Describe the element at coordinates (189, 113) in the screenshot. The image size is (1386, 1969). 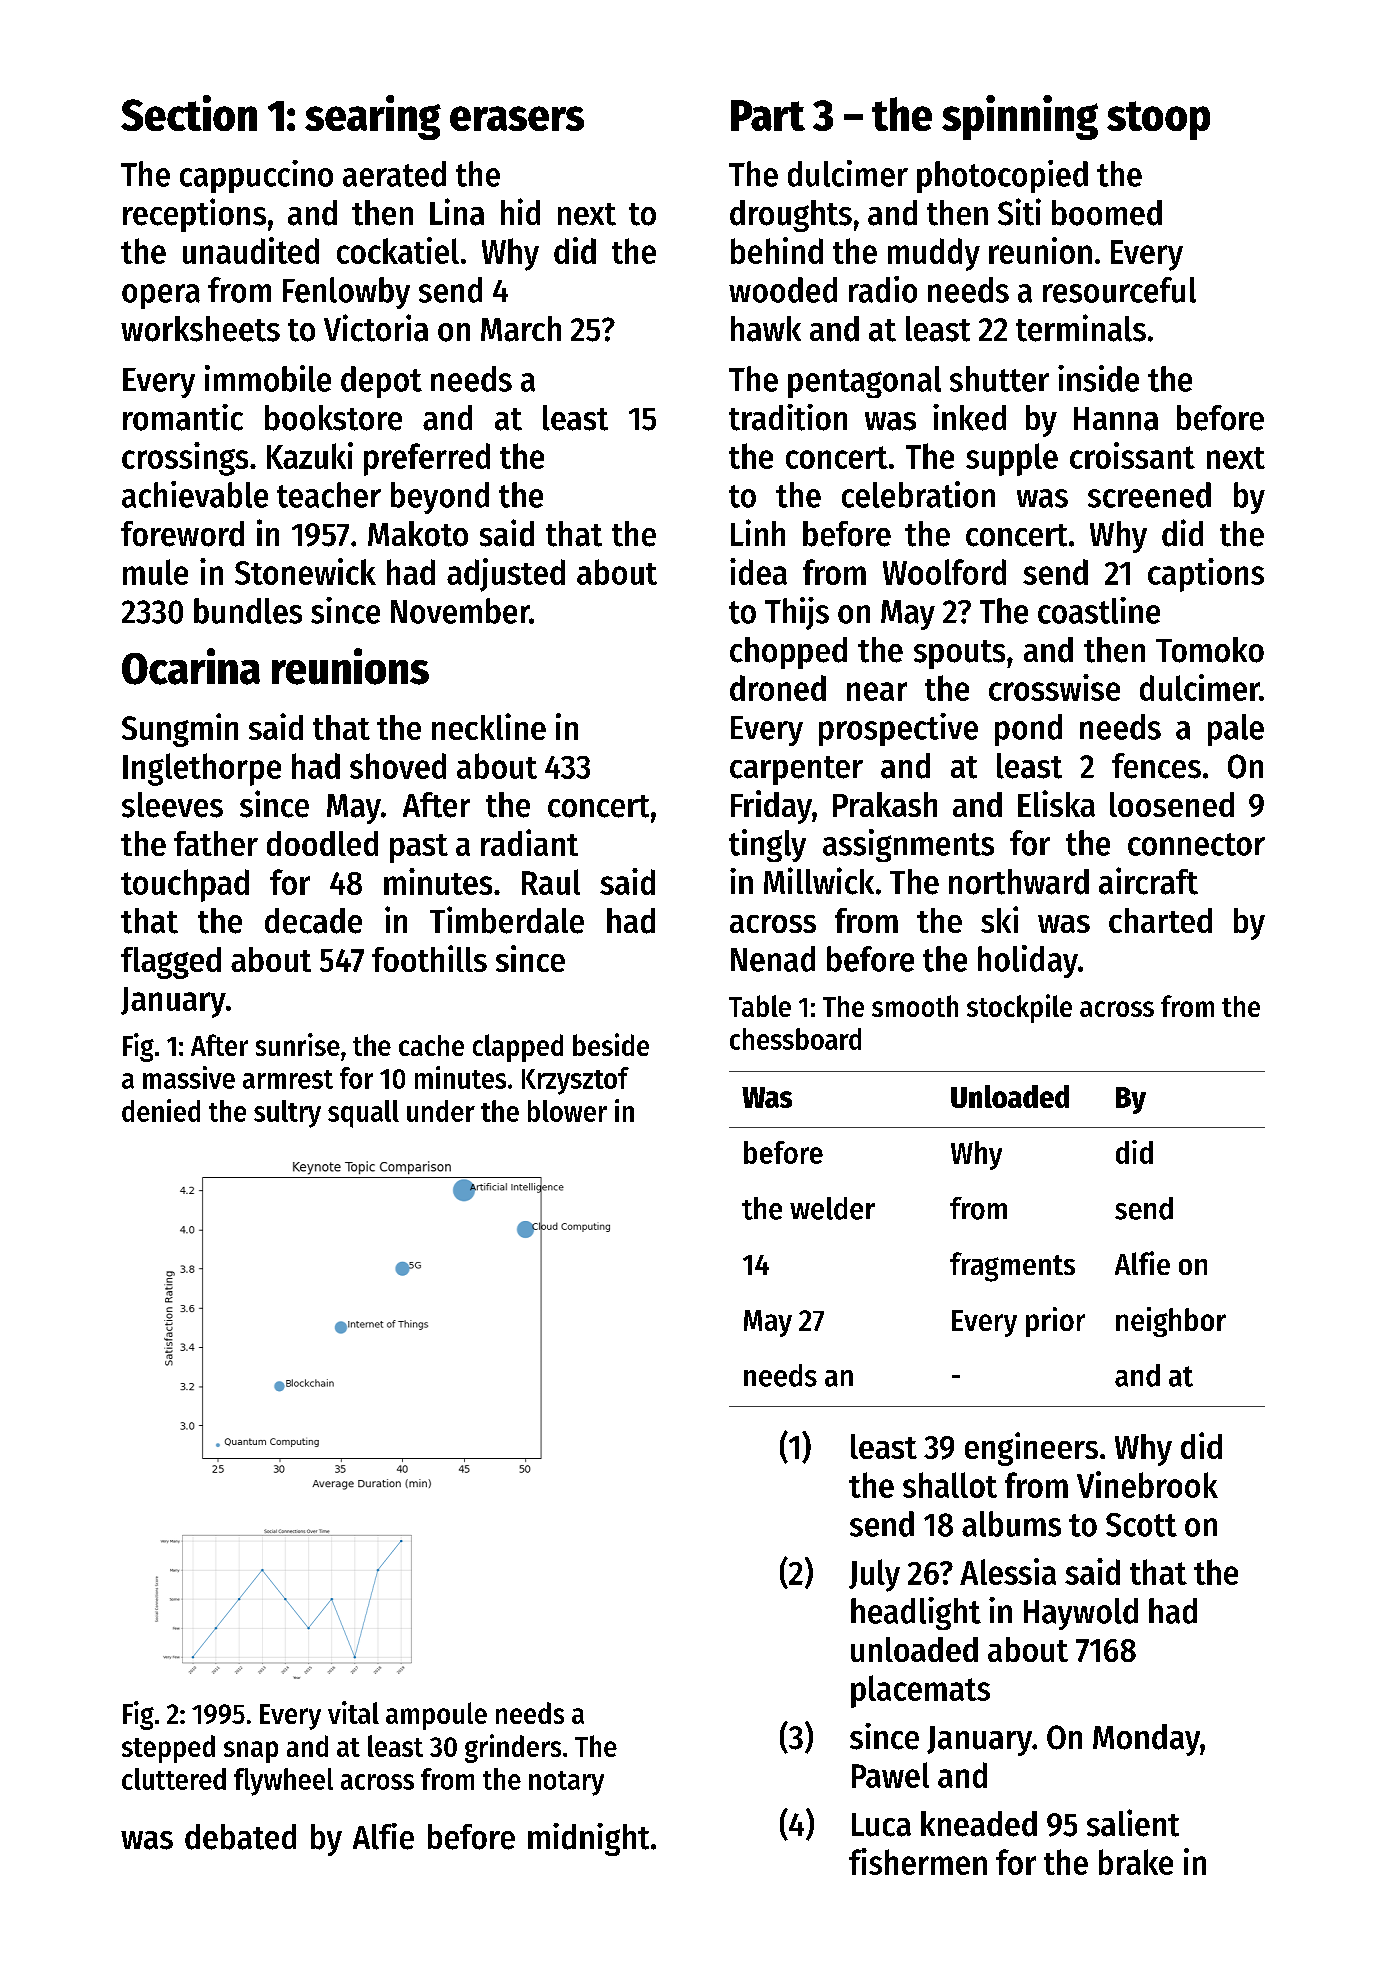
I see `Section` at that location.
